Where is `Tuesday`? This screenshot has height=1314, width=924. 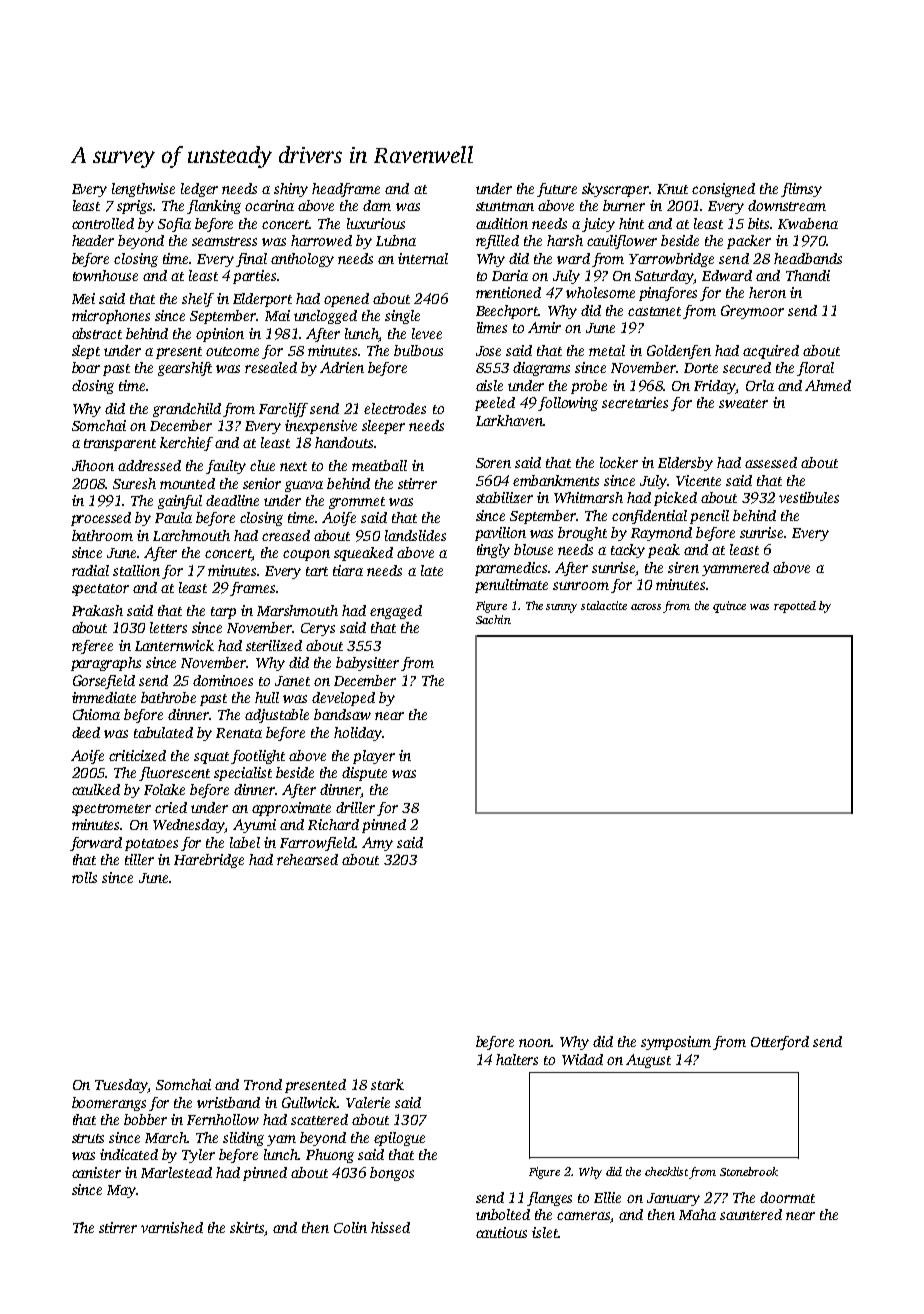
Tuesday is located at coordinates (121, 1086).
